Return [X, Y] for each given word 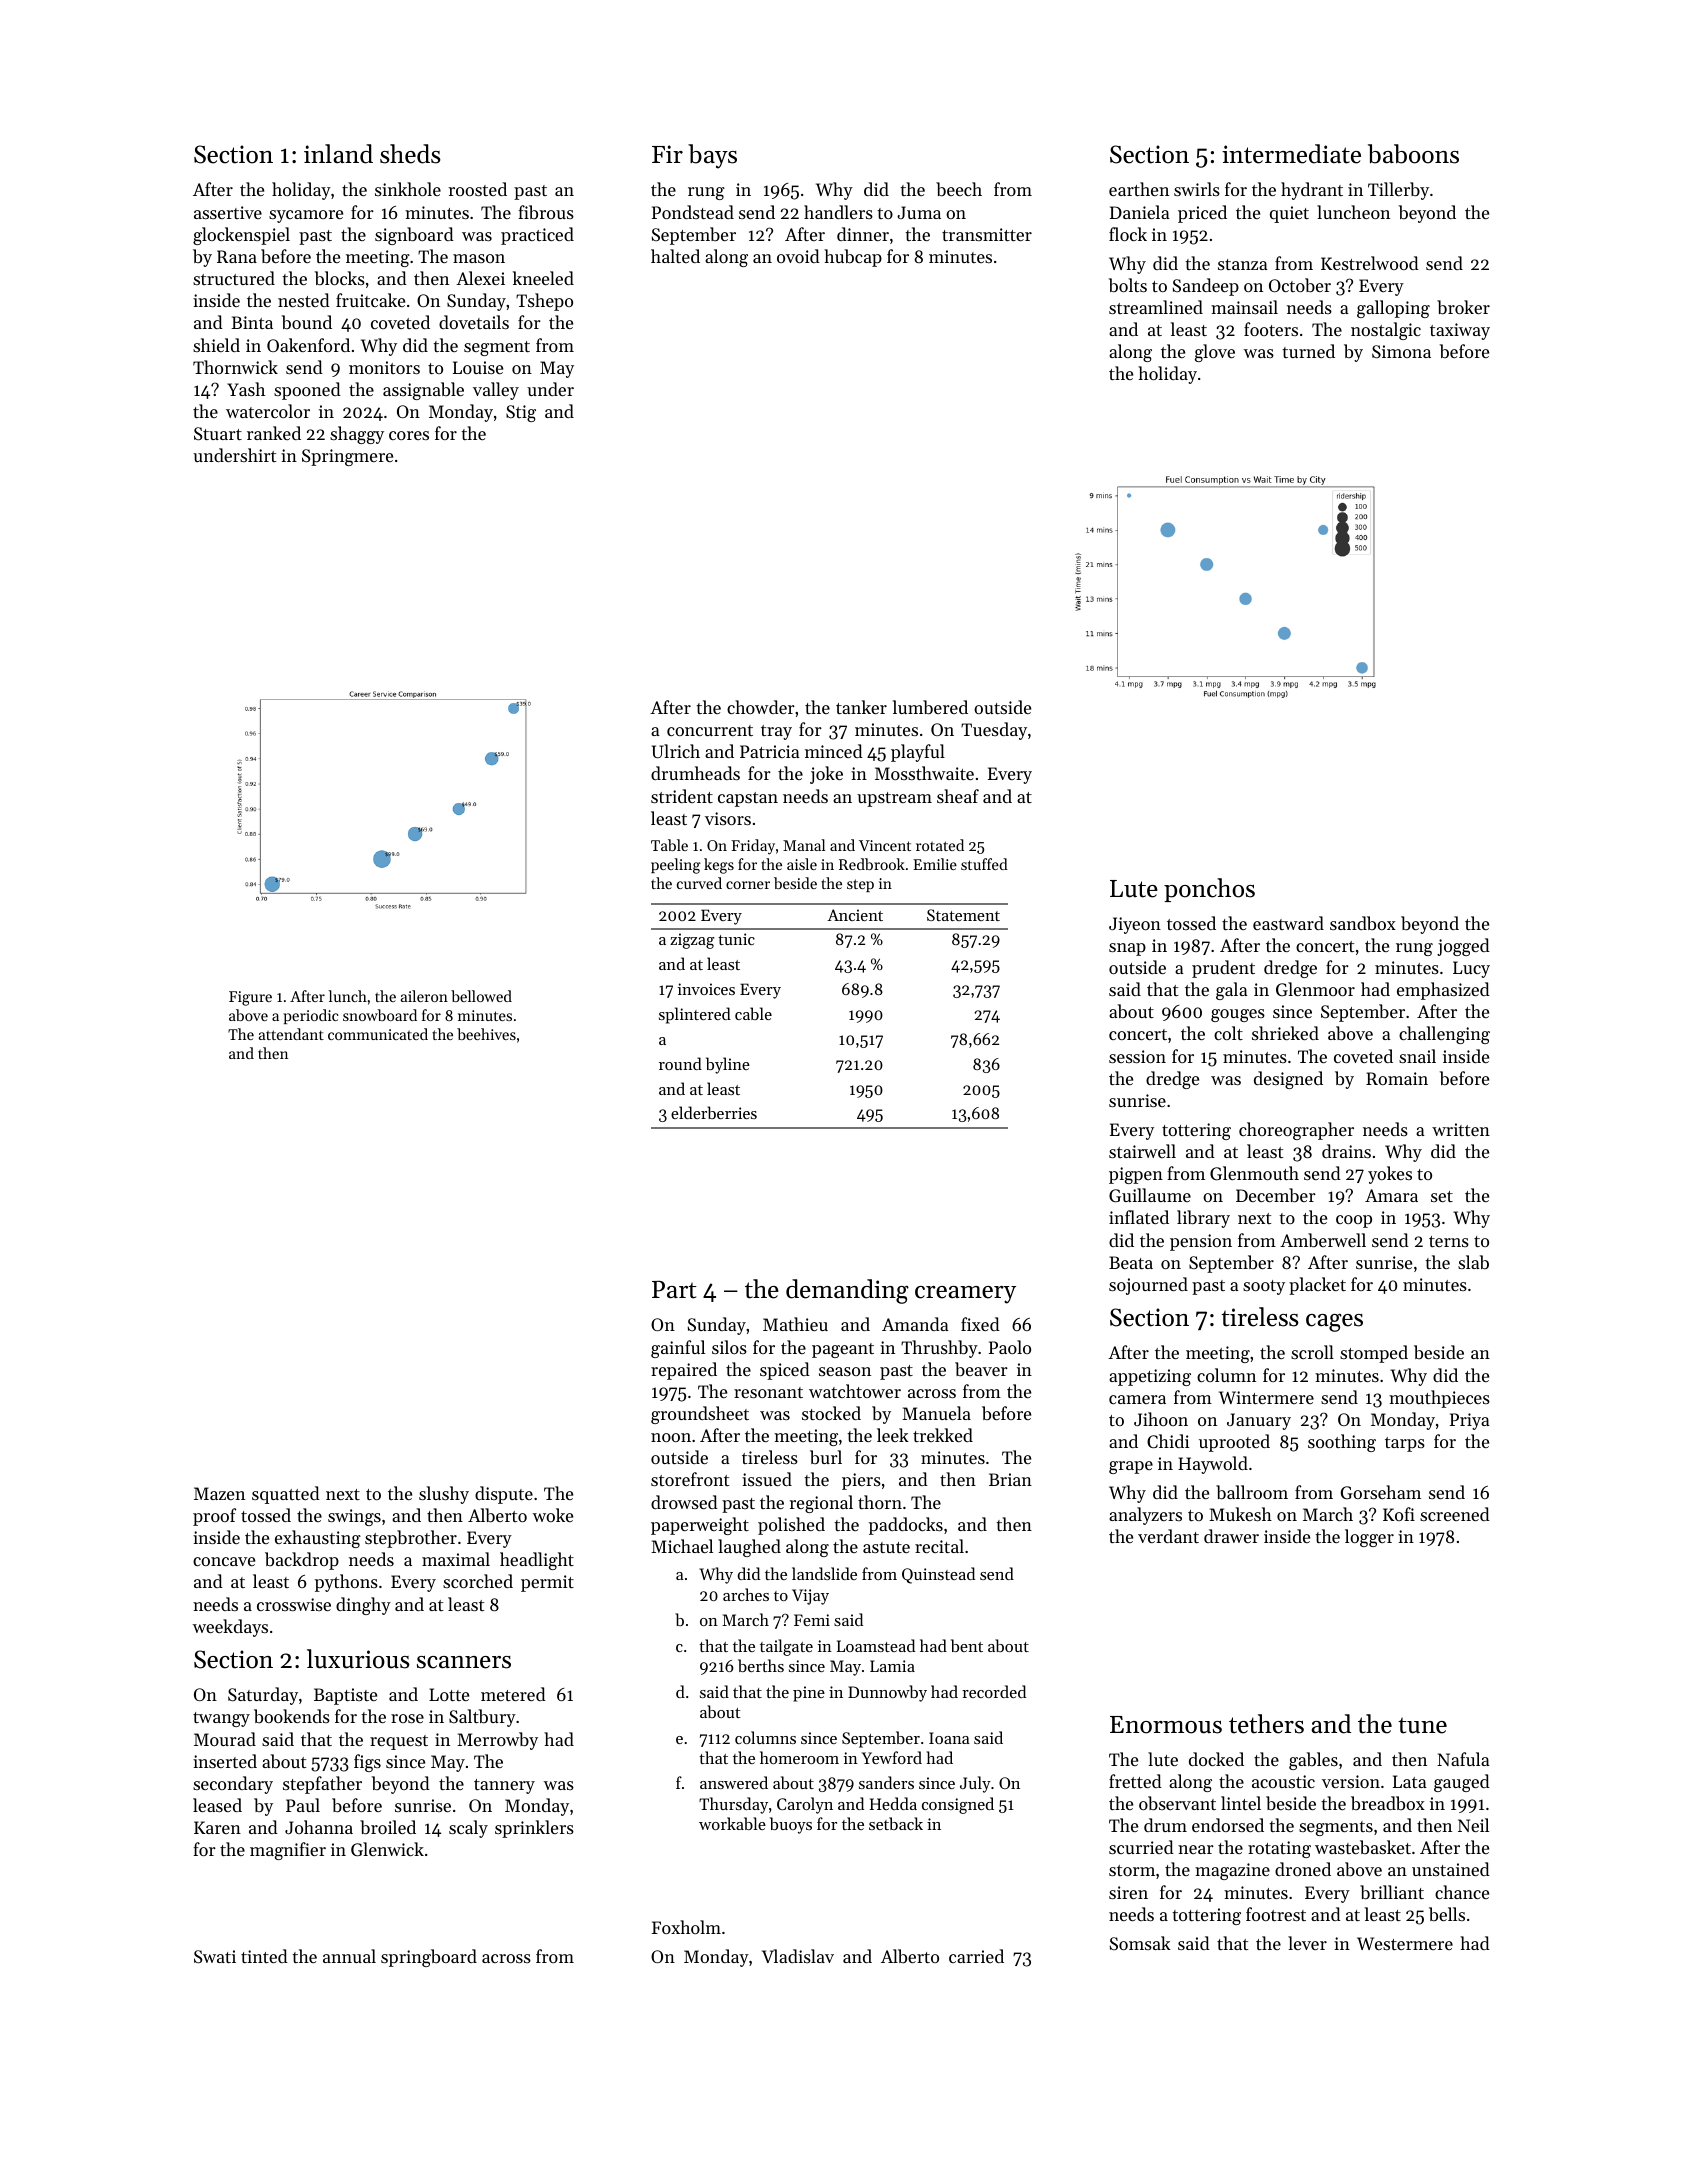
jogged [1463, 947]
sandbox [1363, 923]
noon [671, 1437]
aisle [802, 864]
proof [214, 1517]
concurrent [710, 730]
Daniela [1140, 212]
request [399, 1742]
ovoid [798, 256]
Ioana [949, 1738]
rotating [1279, 1849]
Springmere [347, 457]
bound [307, 322]
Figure [250, 998]
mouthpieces [1439, 1399]
